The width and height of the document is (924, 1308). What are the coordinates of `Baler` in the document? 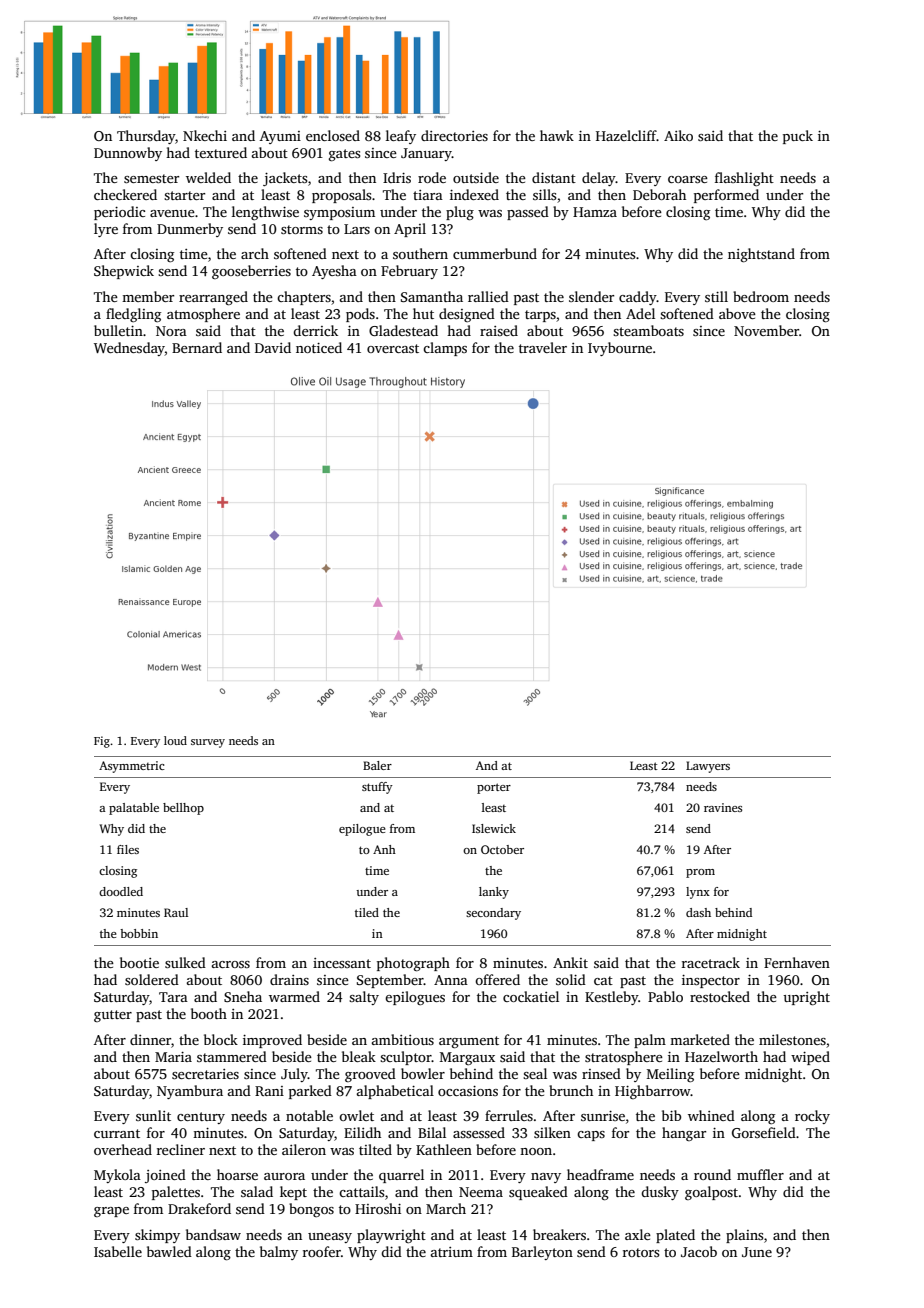 It's located at (377, 765).
